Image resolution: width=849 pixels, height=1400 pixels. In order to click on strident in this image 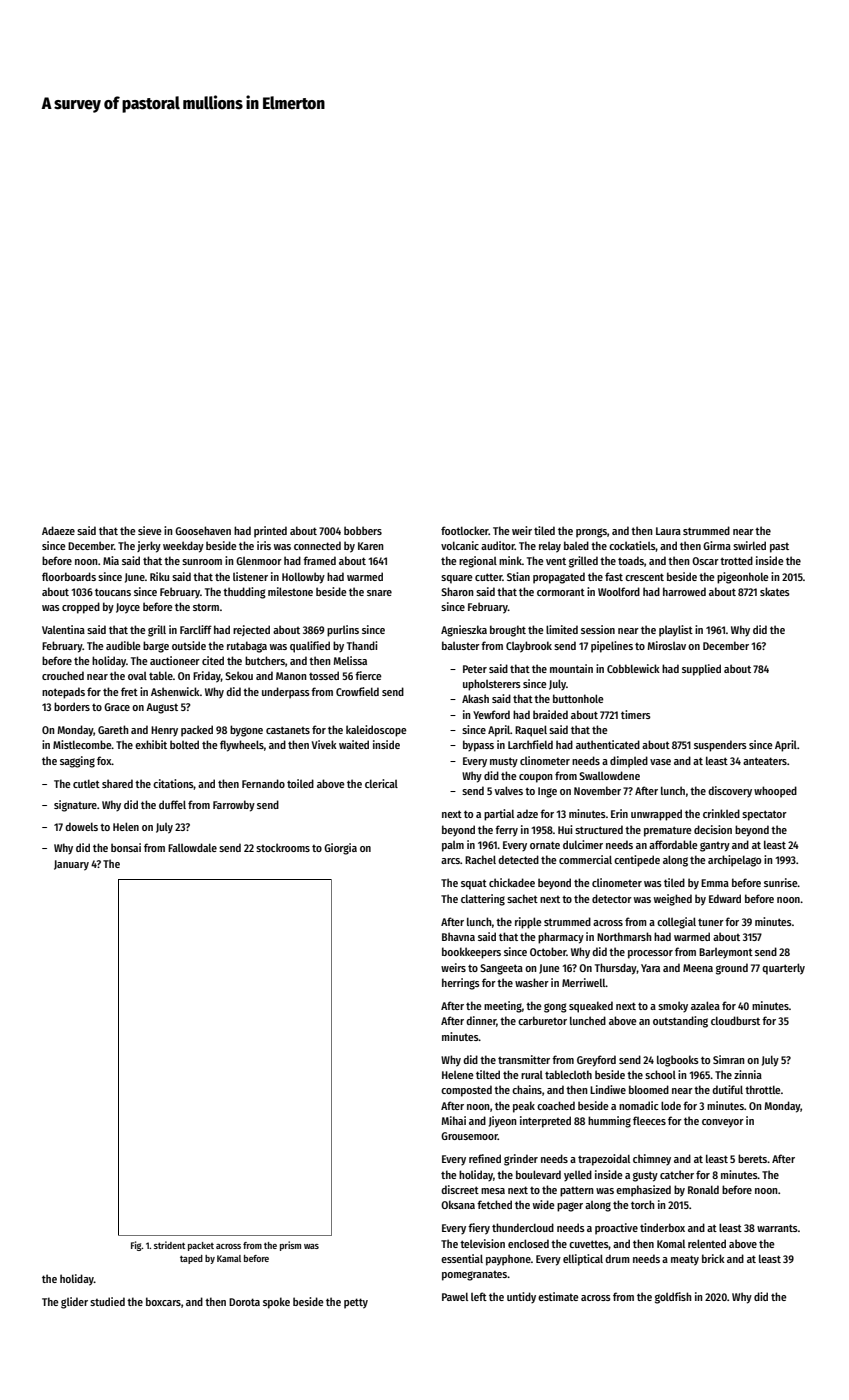, I will do `click(169, 1245)`.
